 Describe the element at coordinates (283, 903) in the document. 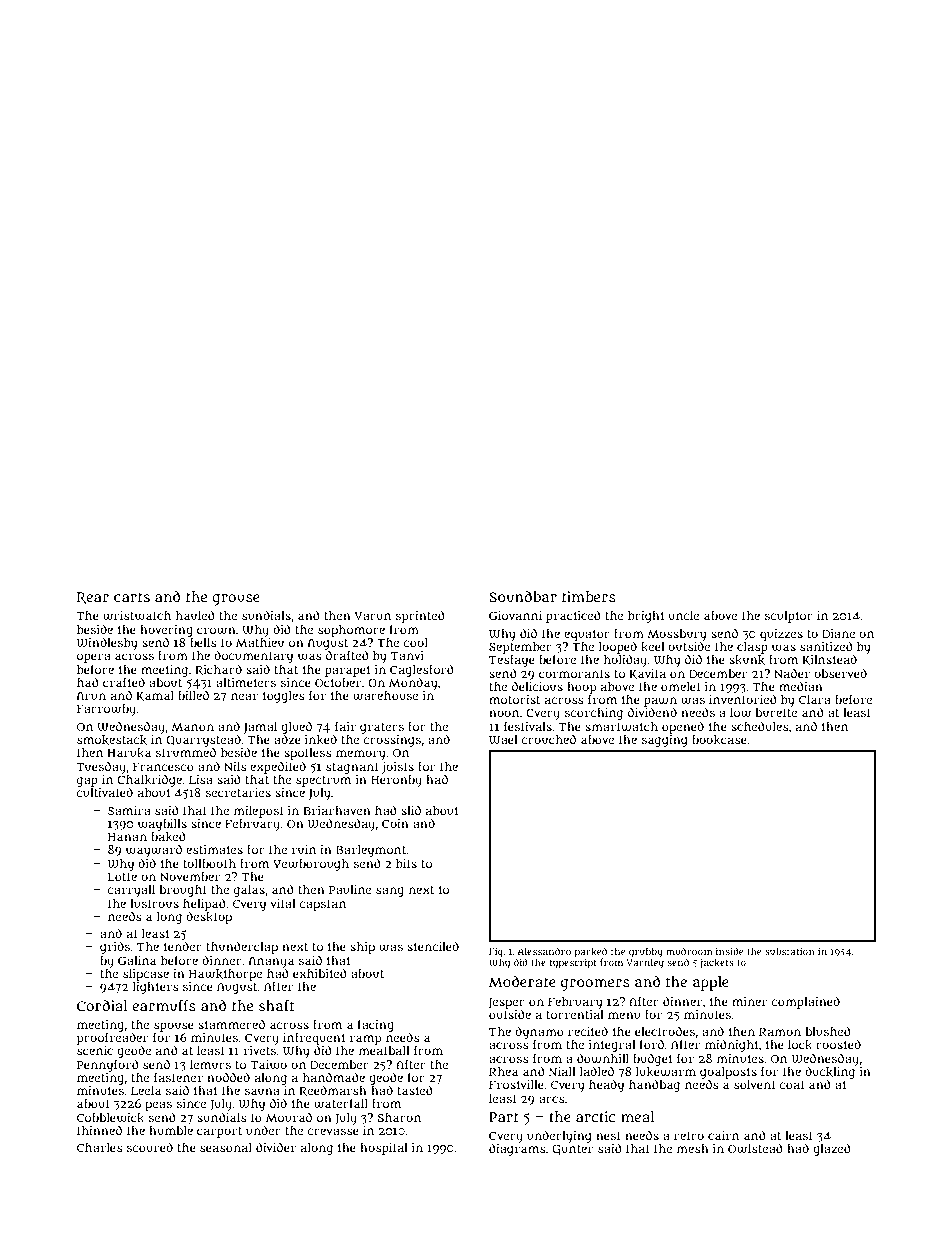

I see `vital` at that location.
